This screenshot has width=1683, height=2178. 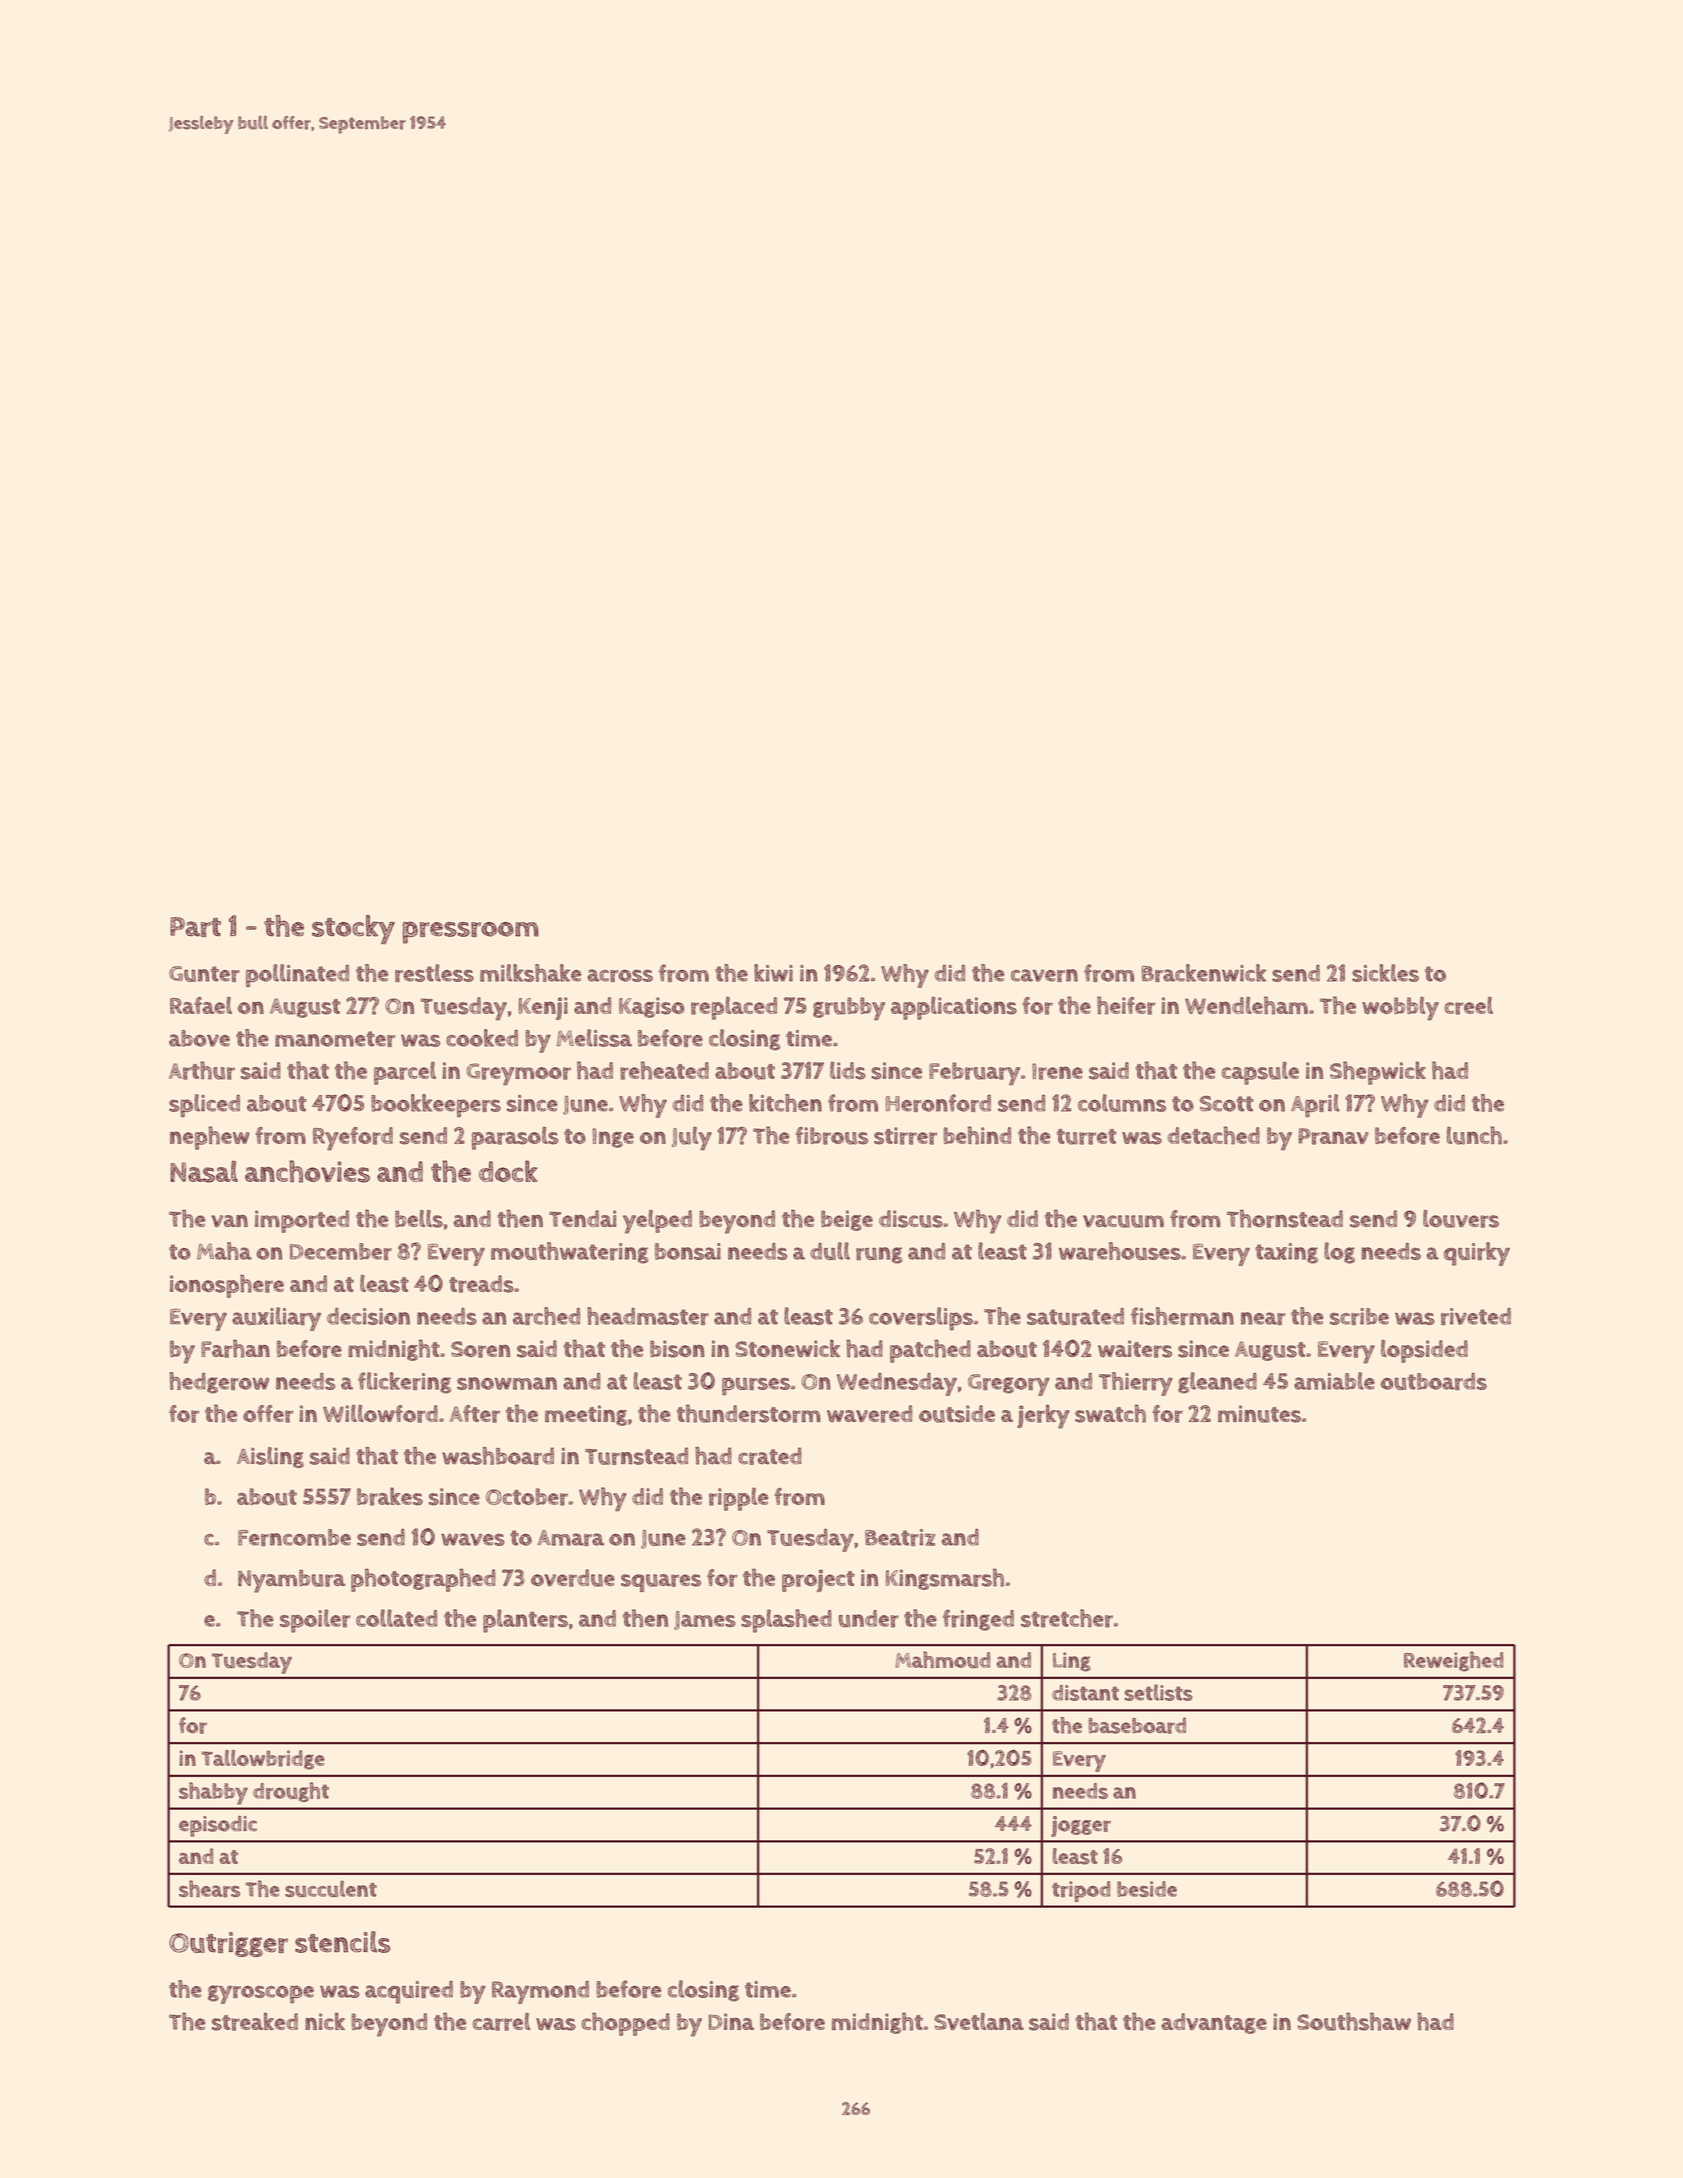 What do you see at coordinates (228, 1944) in the screenshot?
I see `Outrigger` at bounding box center [228, 1944].
